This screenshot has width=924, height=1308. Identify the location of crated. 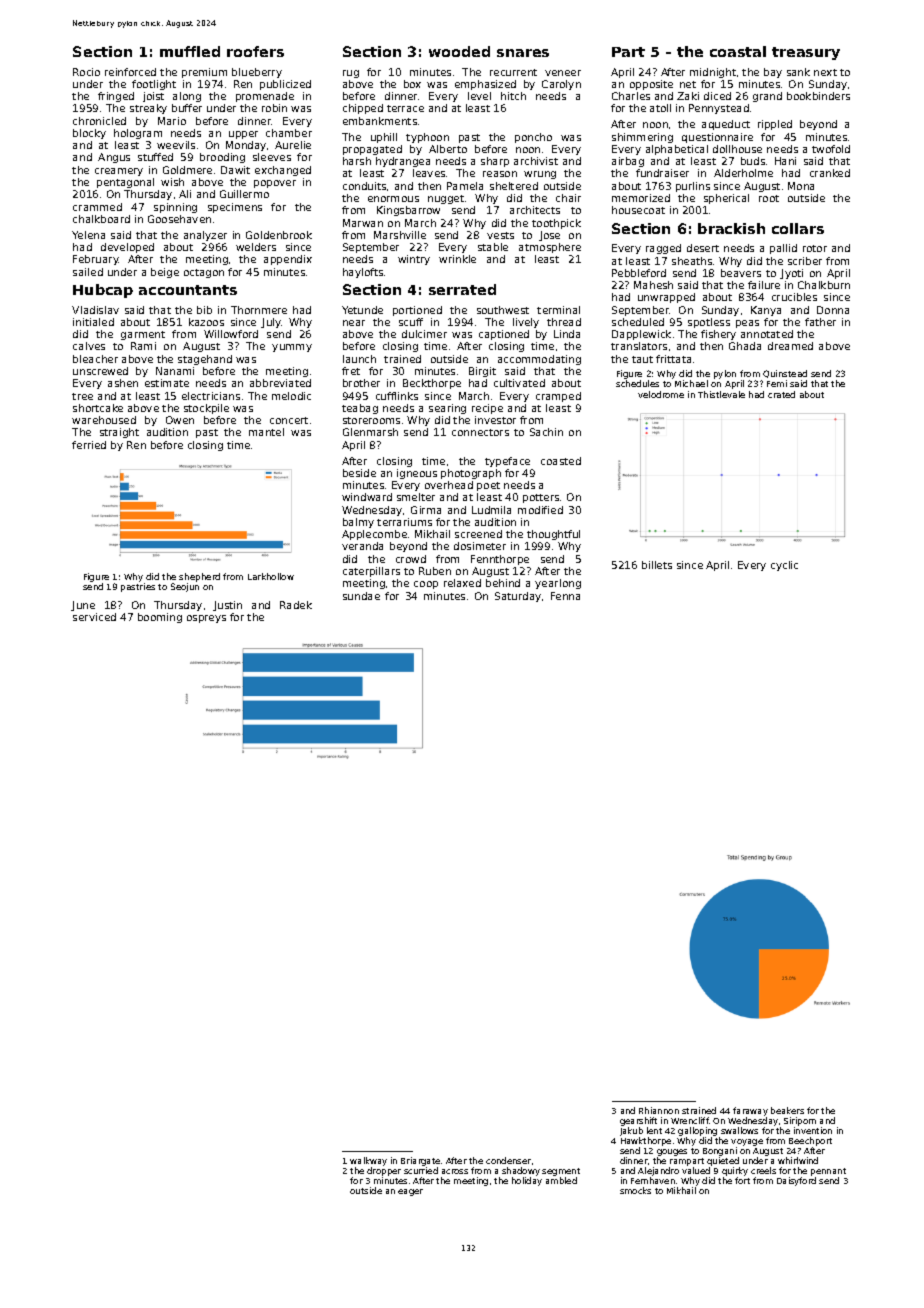
(781, 394).
